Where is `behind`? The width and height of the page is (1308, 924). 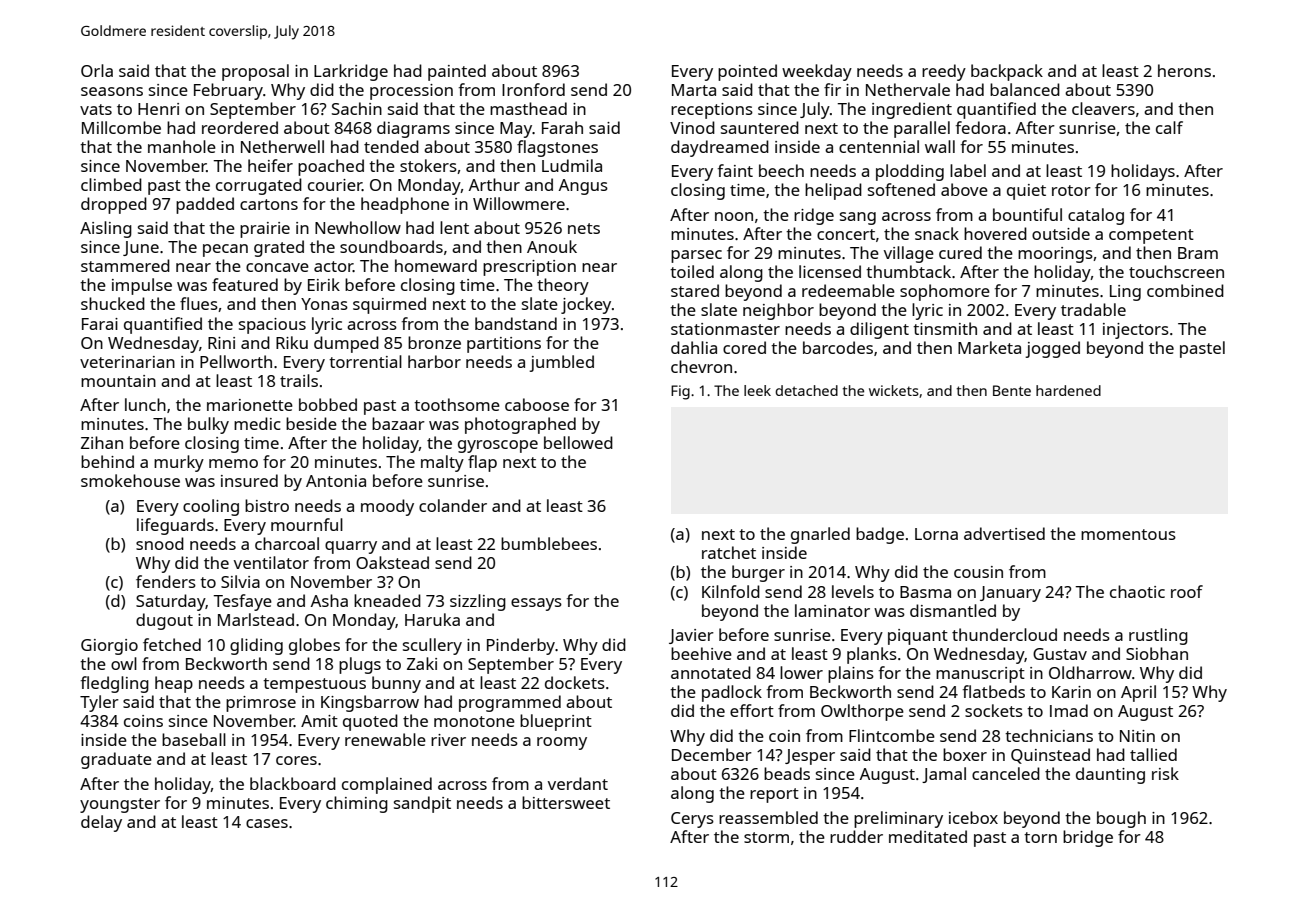
behind is located at coordinates (107, 461).
